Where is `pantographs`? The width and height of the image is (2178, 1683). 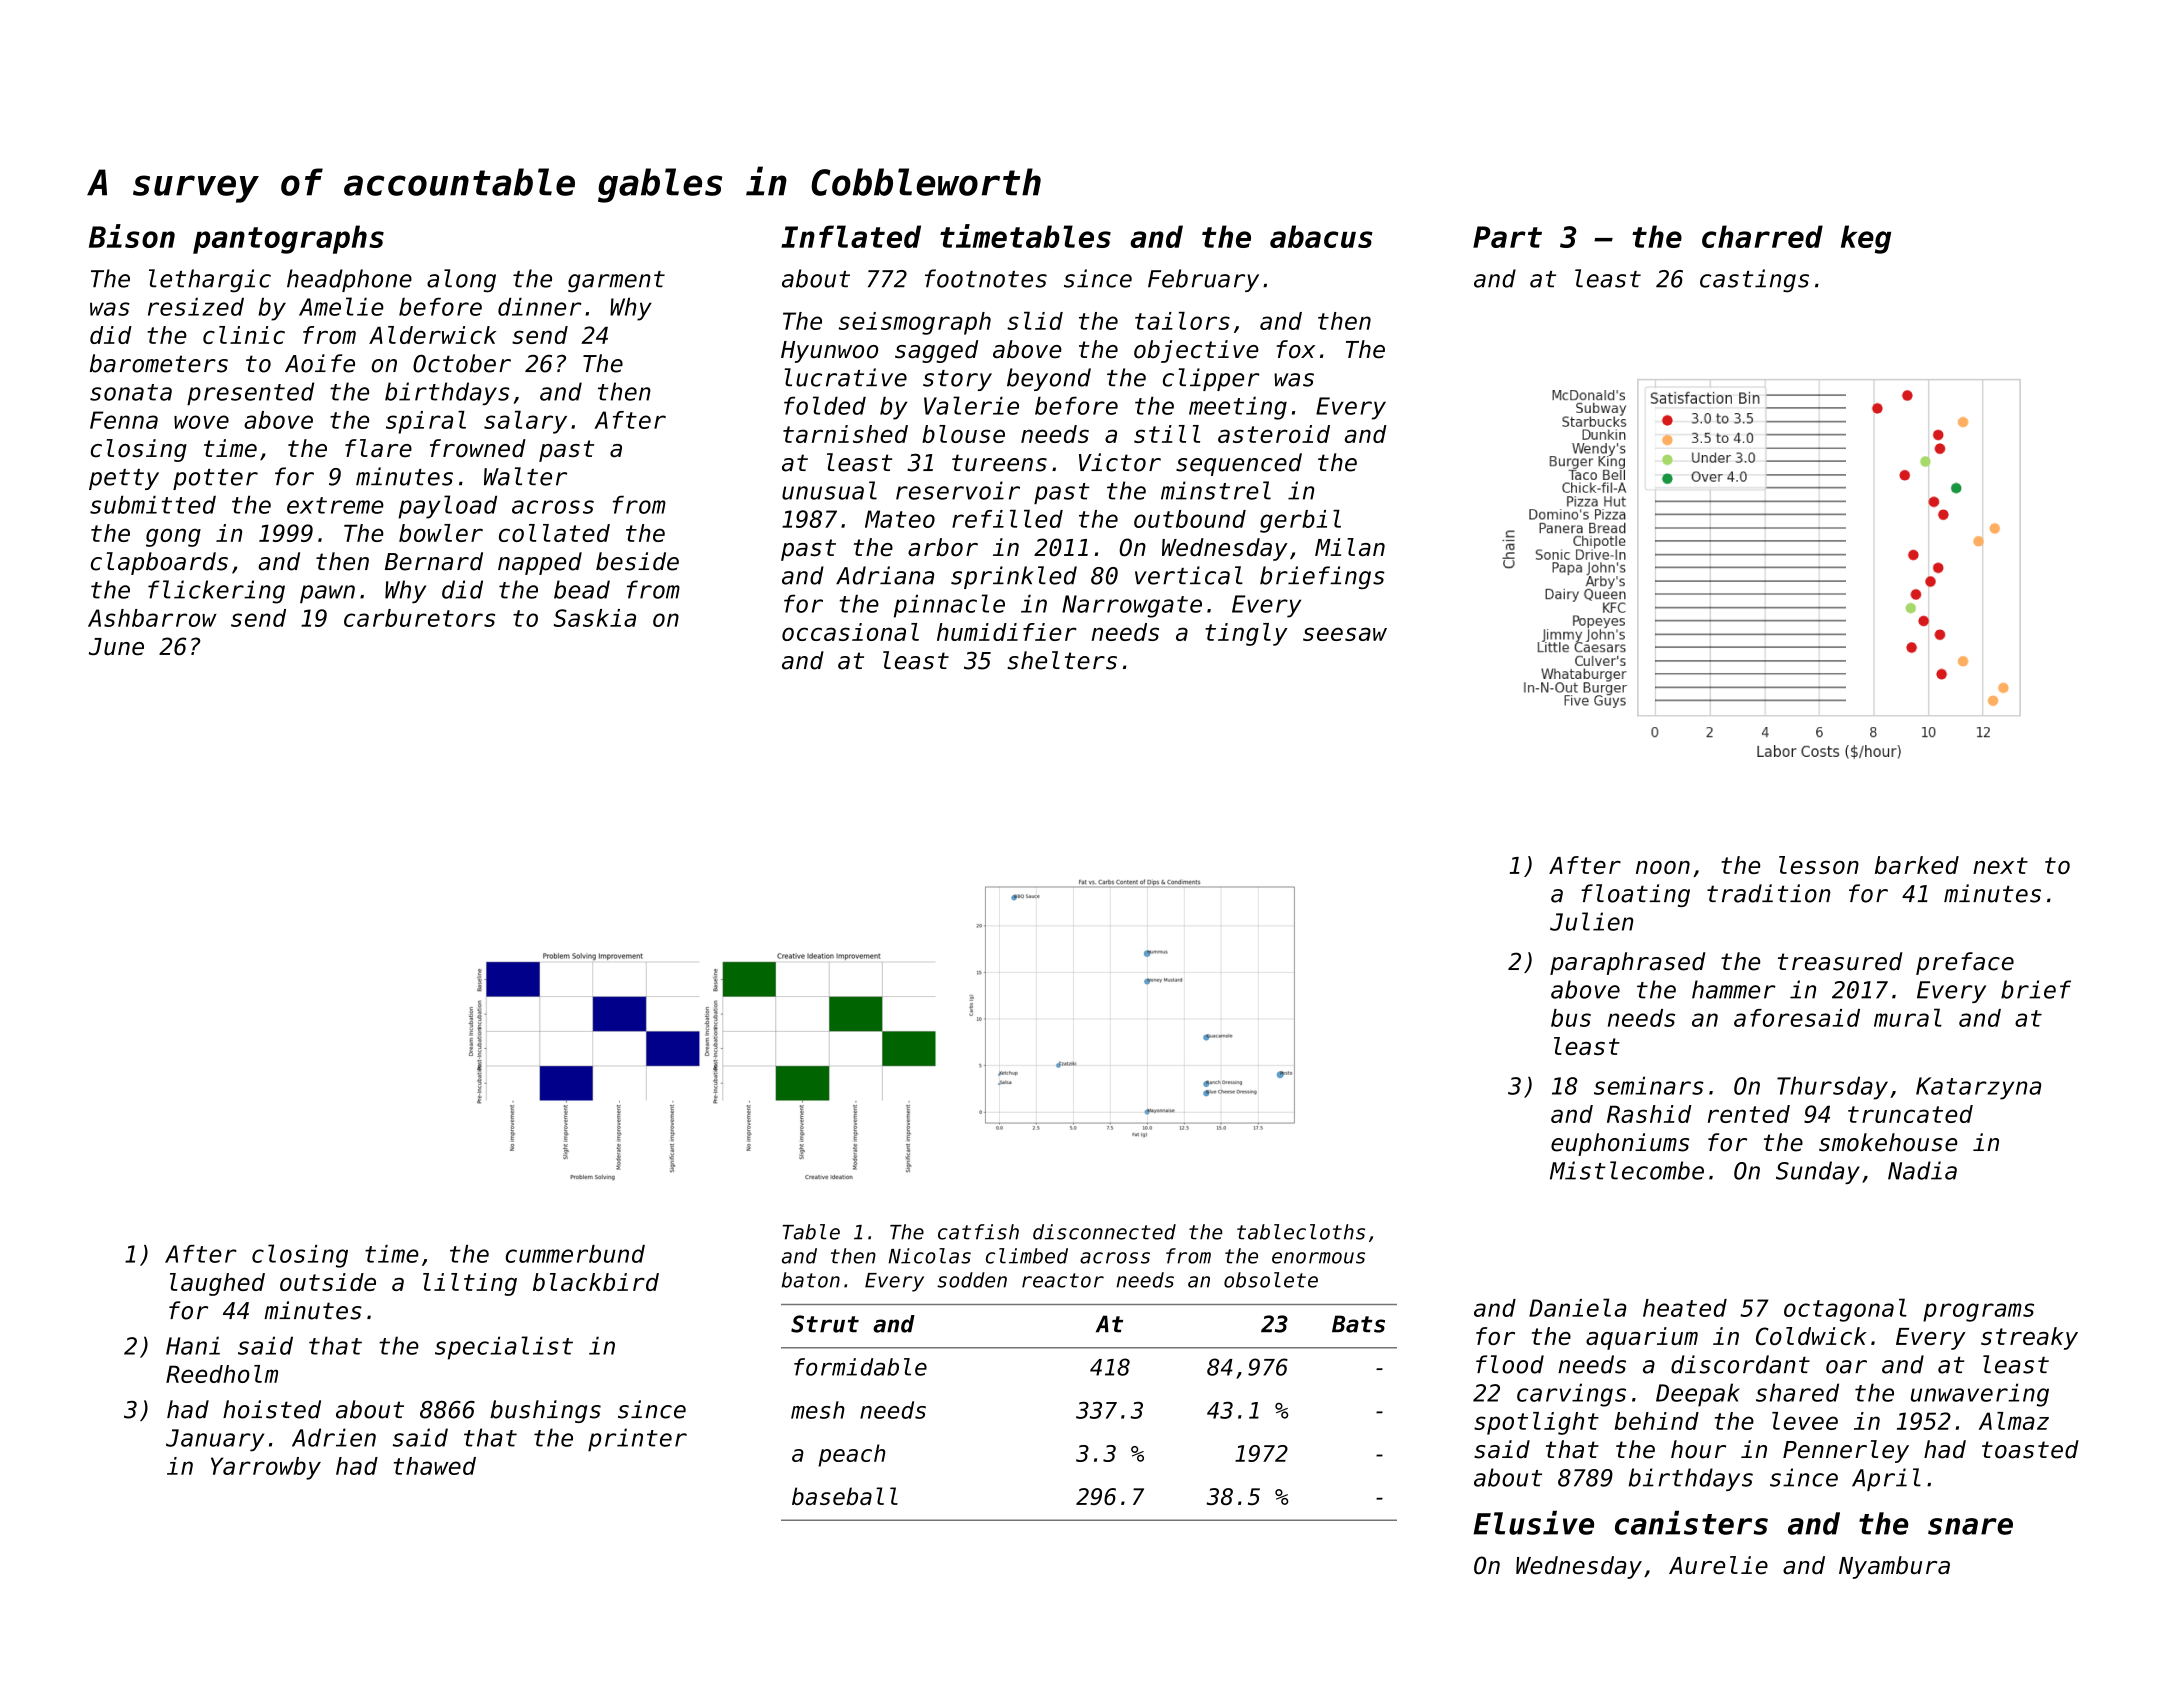 pantographs is located at coordinates (288, 239).
